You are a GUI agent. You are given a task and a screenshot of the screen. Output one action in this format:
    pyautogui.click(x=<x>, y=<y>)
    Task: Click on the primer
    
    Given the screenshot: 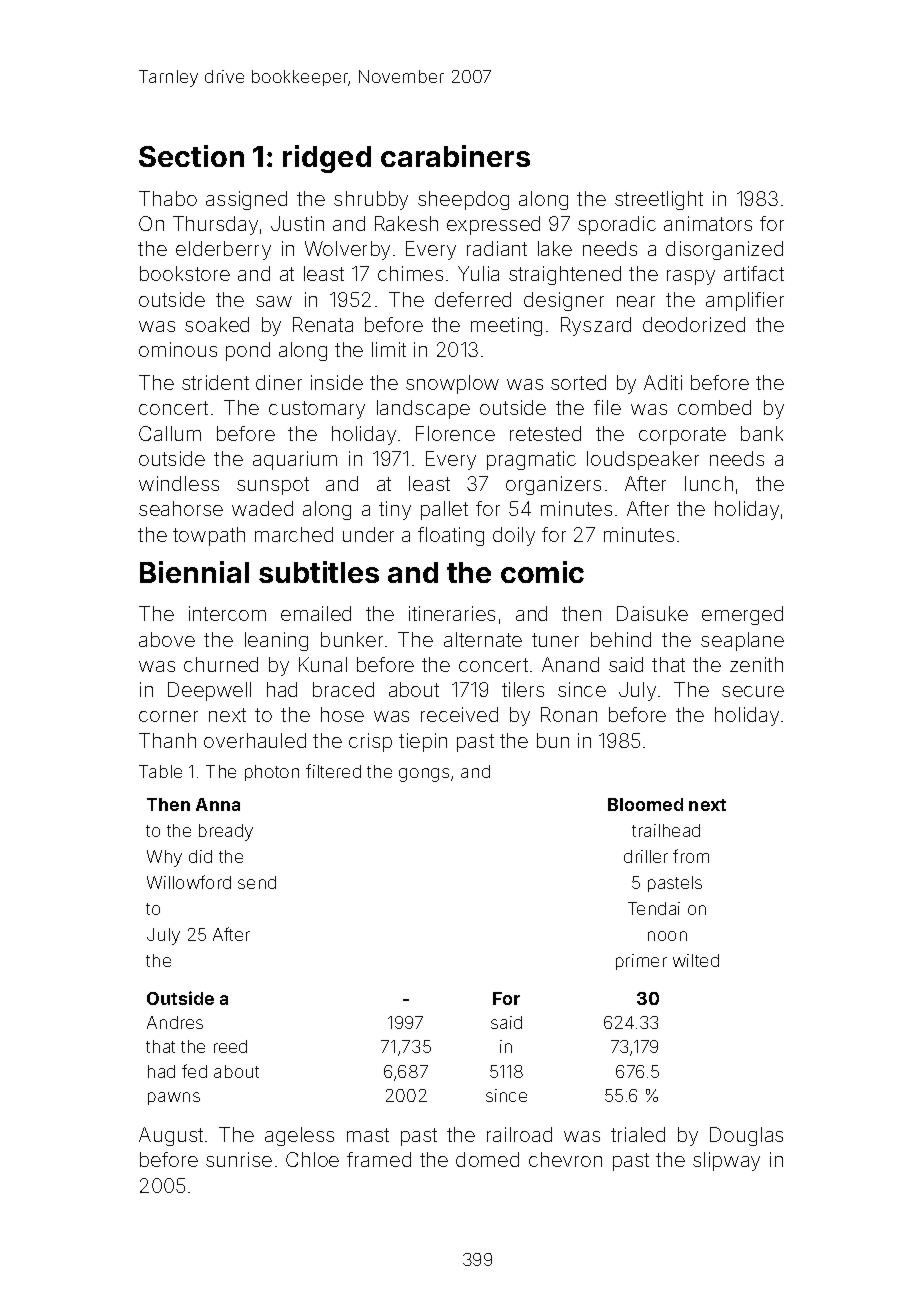 What is the action you would take?
    pyautogui.click(x=641, y=962)
